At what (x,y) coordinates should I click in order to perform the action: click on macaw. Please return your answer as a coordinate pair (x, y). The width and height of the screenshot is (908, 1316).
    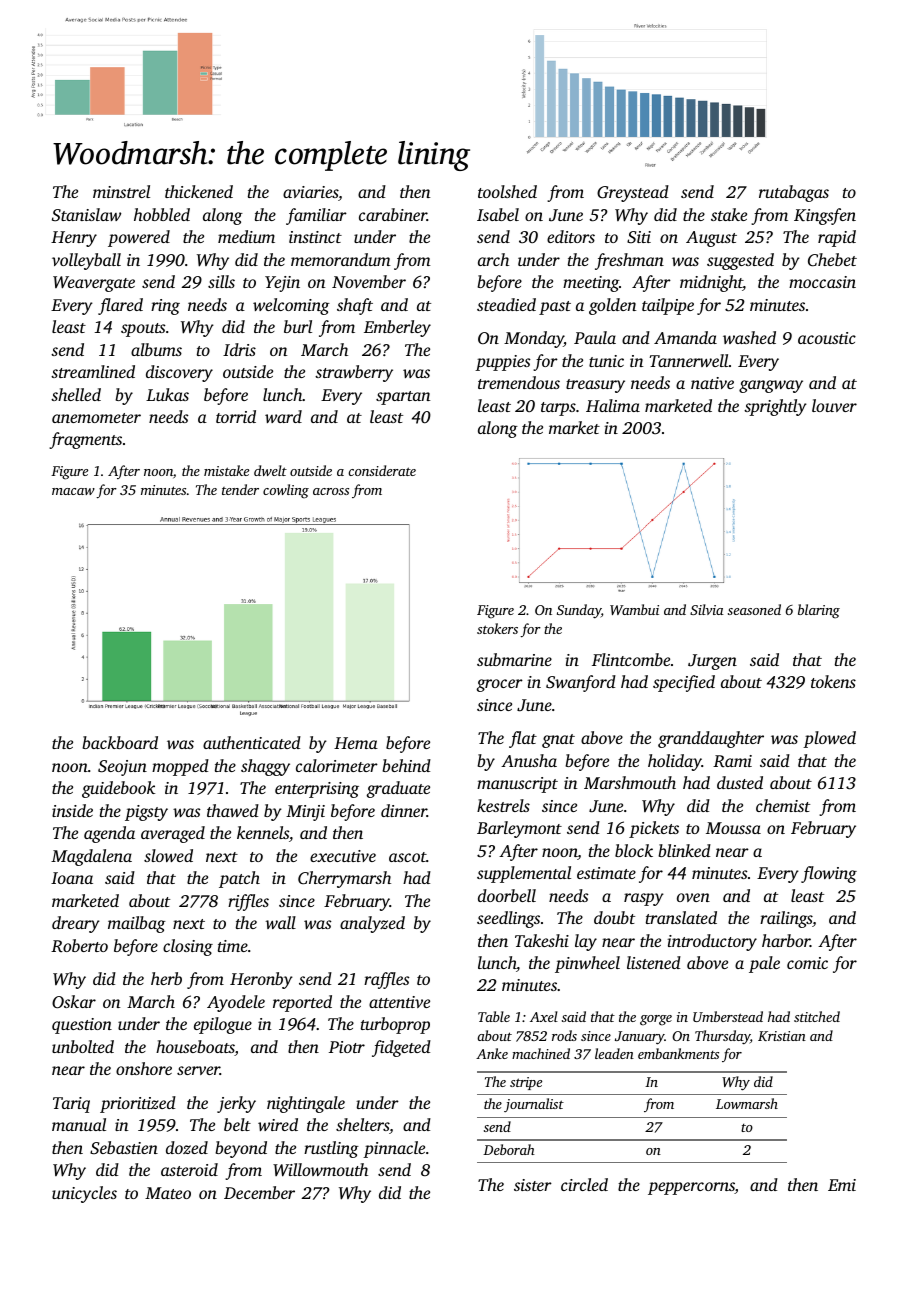
    Looking at the image, I should click on (73, 491).
